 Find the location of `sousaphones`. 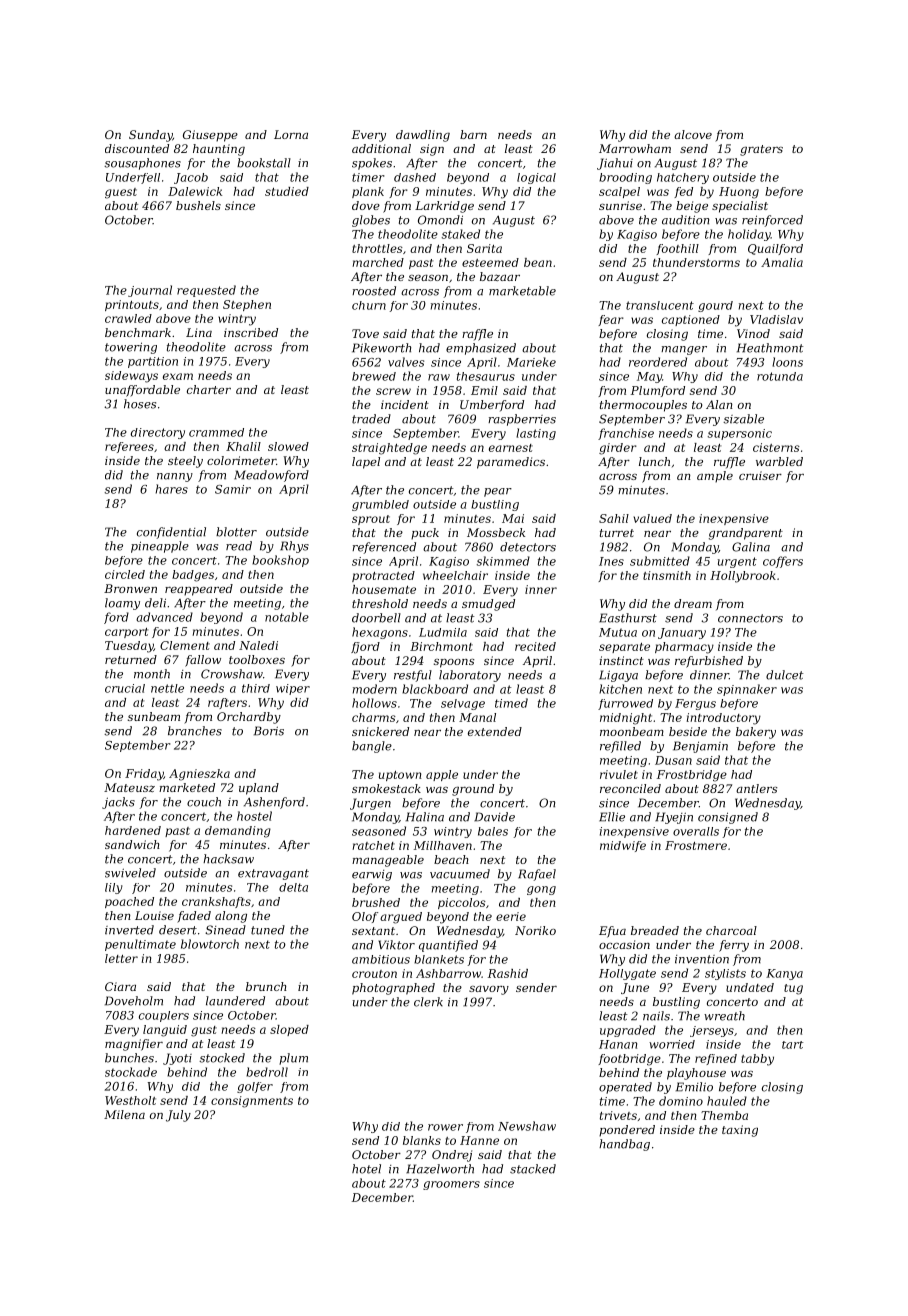

sousaphones is located at coordinates (142, 164).
